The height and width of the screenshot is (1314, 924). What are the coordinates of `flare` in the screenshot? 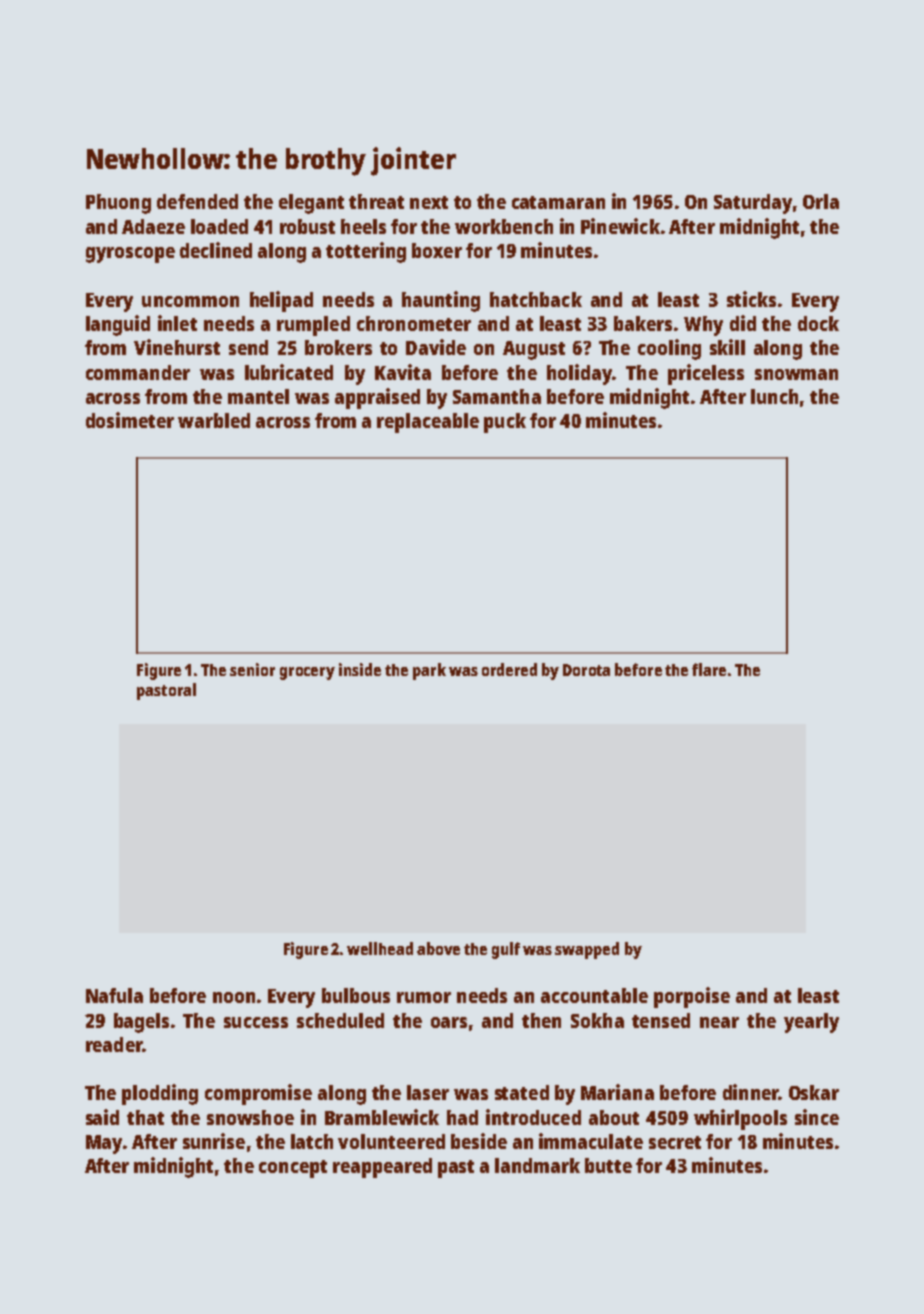 It's located at (709, 669).
